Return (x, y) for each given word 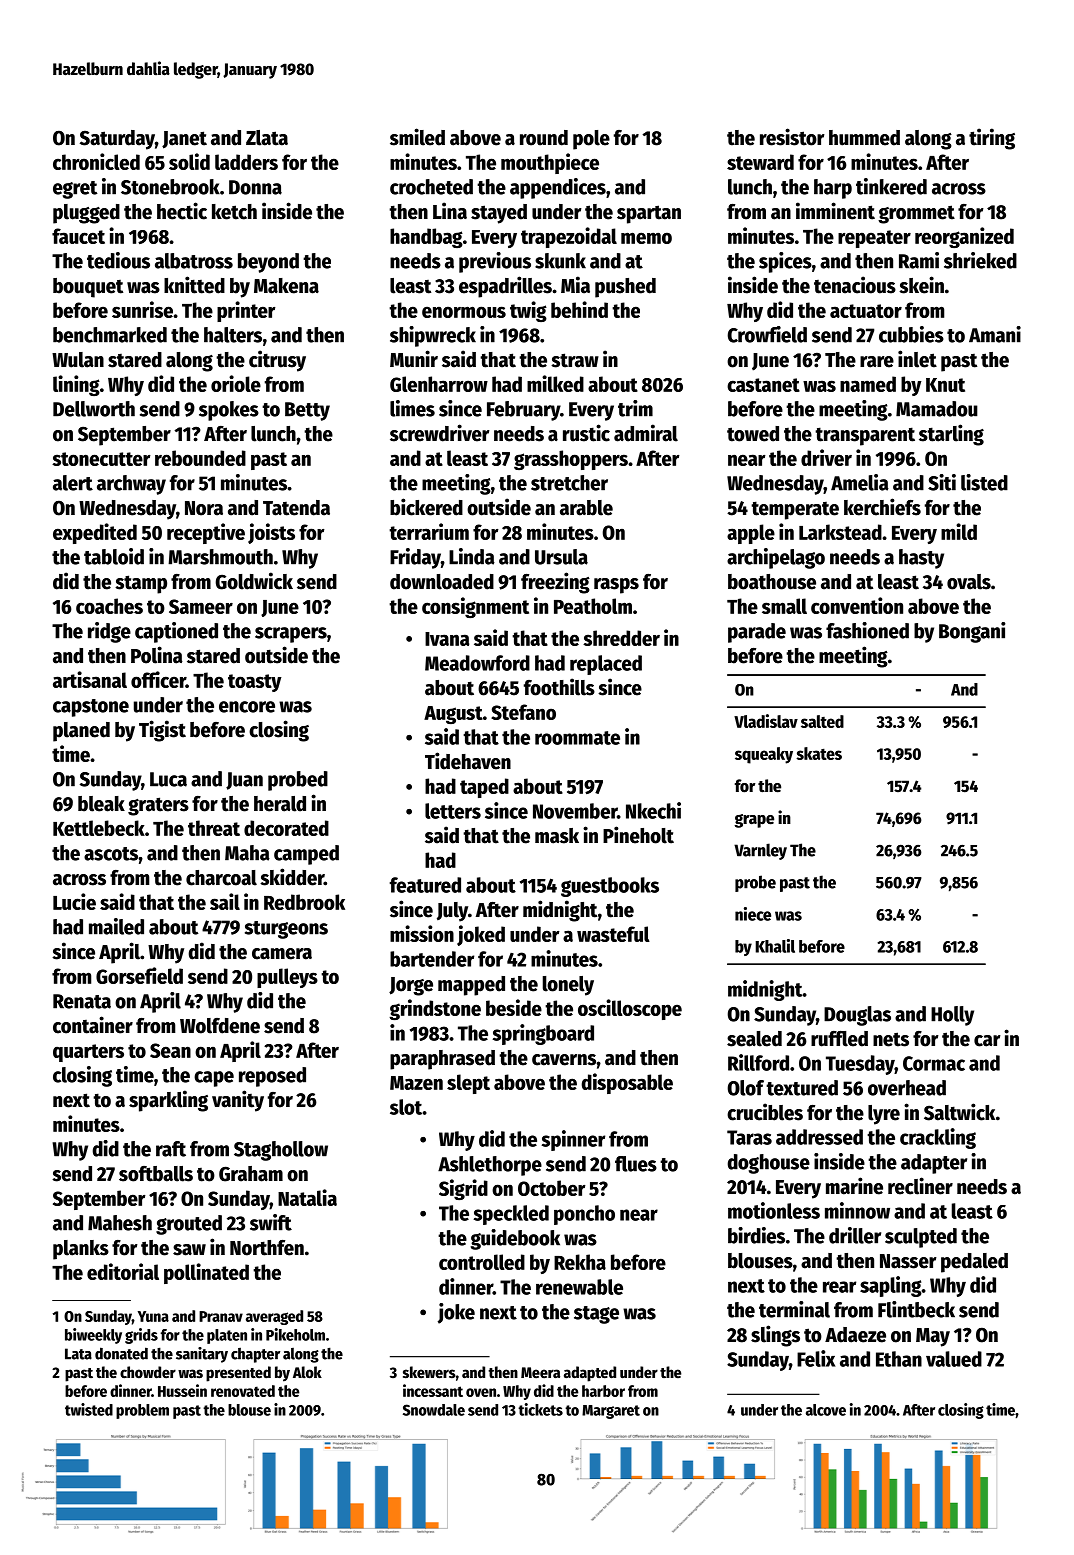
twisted (89, 1409)
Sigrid (463, 1189)
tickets (540, 1409)
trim (635, 408)
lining (76, 385)
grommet (916, 214)
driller (855, 1235)
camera (282, 954)
